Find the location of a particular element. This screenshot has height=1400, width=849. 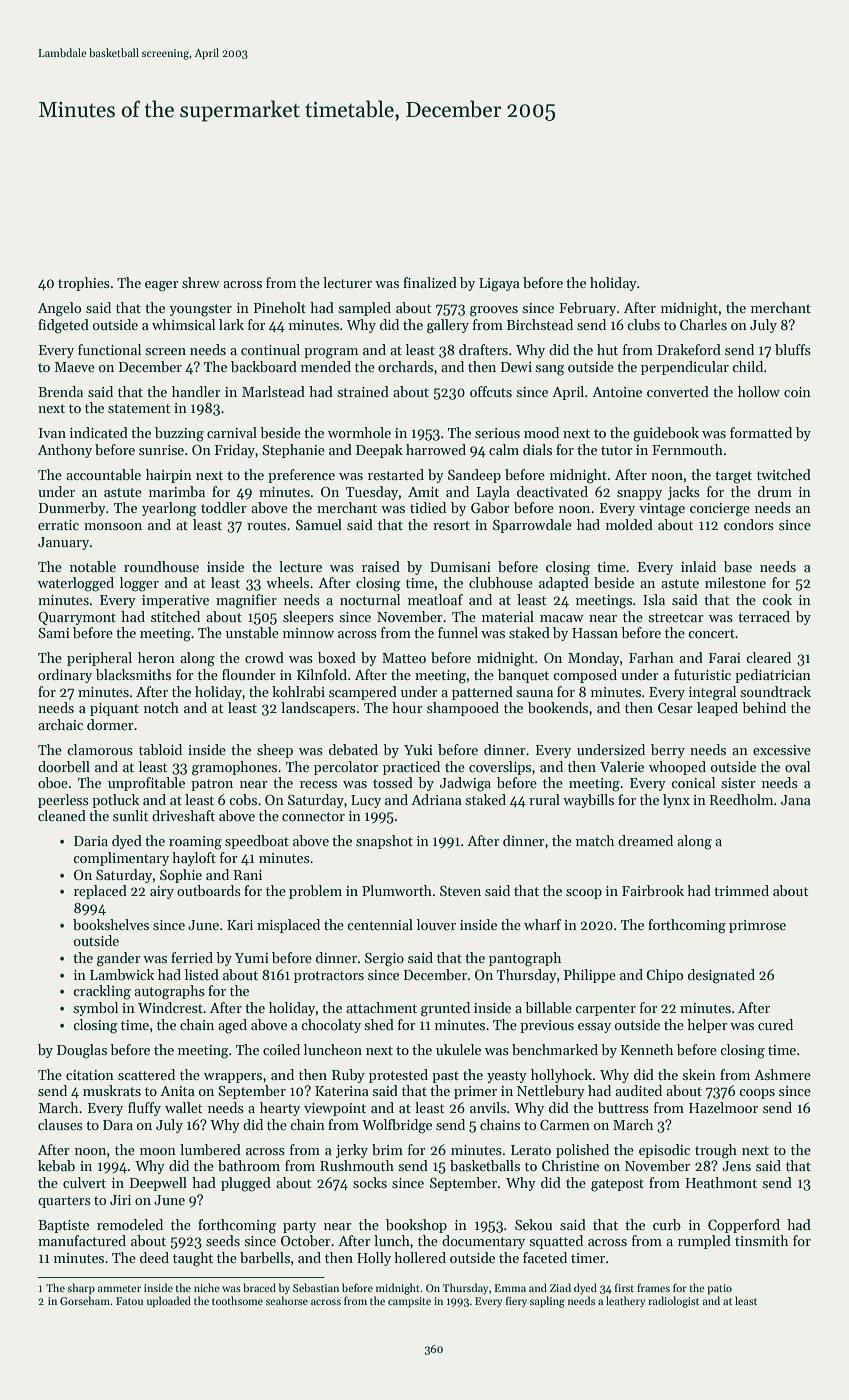

marimba is located at coordinates (177, 491).
